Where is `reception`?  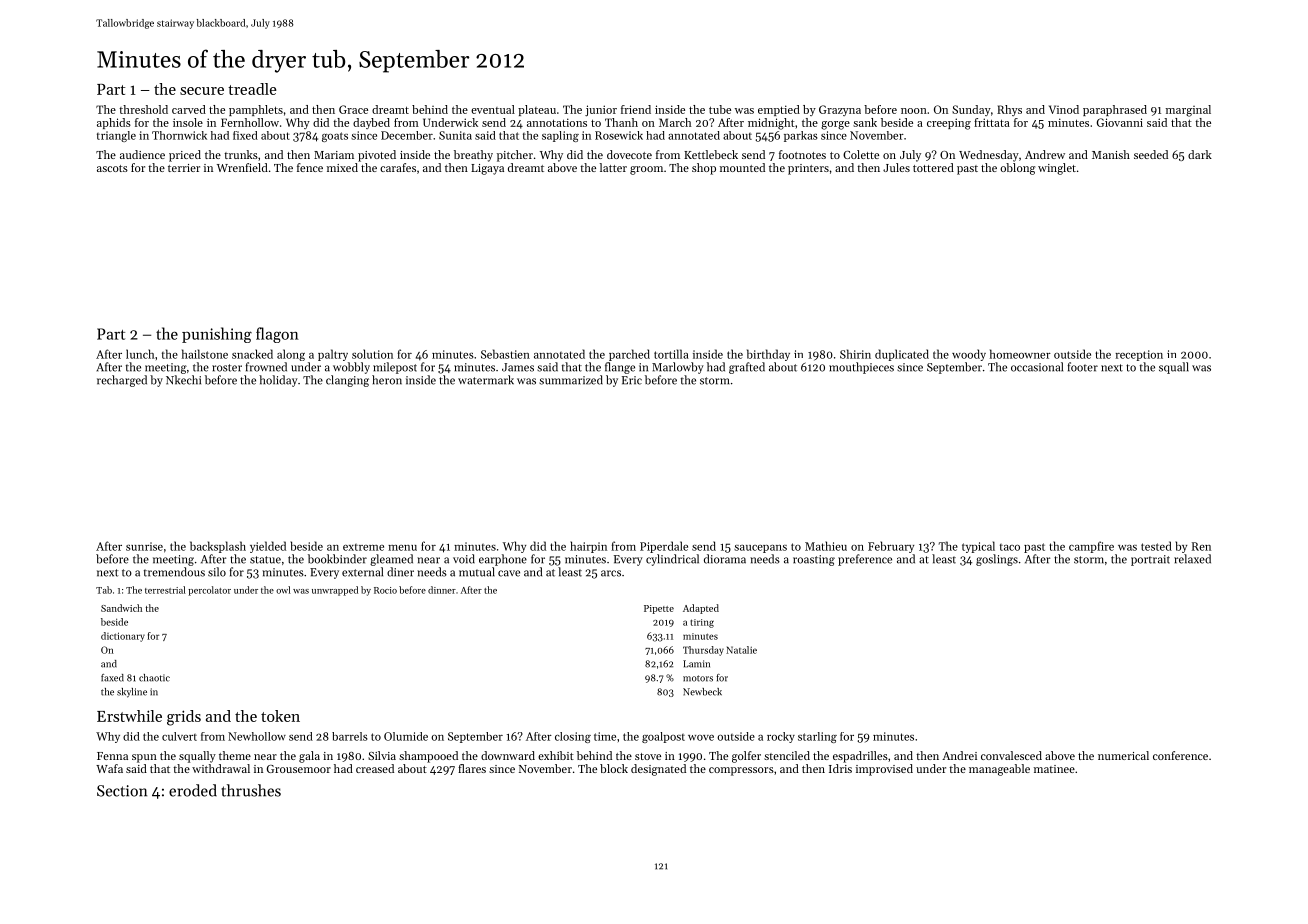
reception is located at coordinates (1139, 355).
